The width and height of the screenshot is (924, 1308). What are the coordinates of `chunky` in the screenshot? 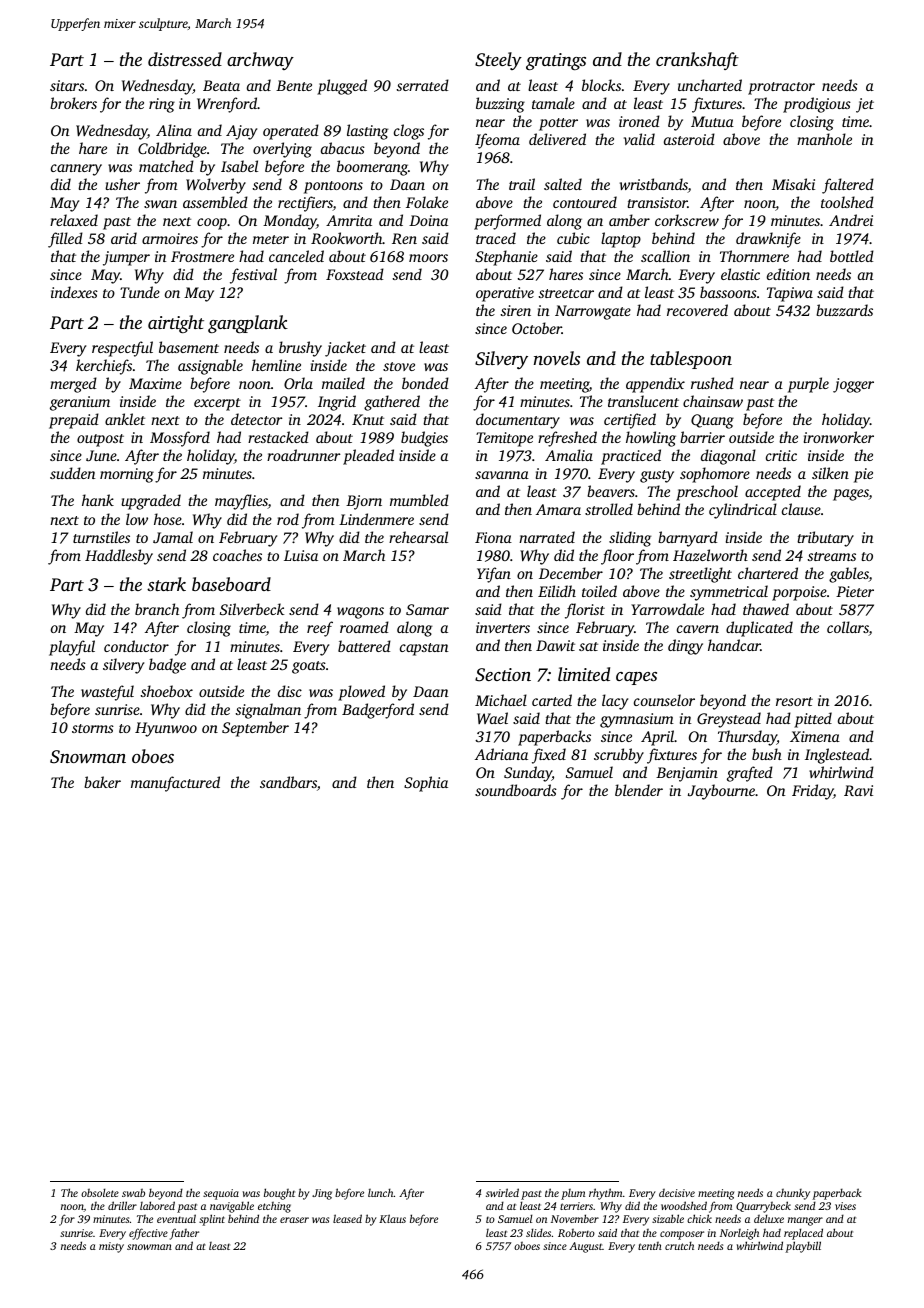 It's located at (793, 1194).
